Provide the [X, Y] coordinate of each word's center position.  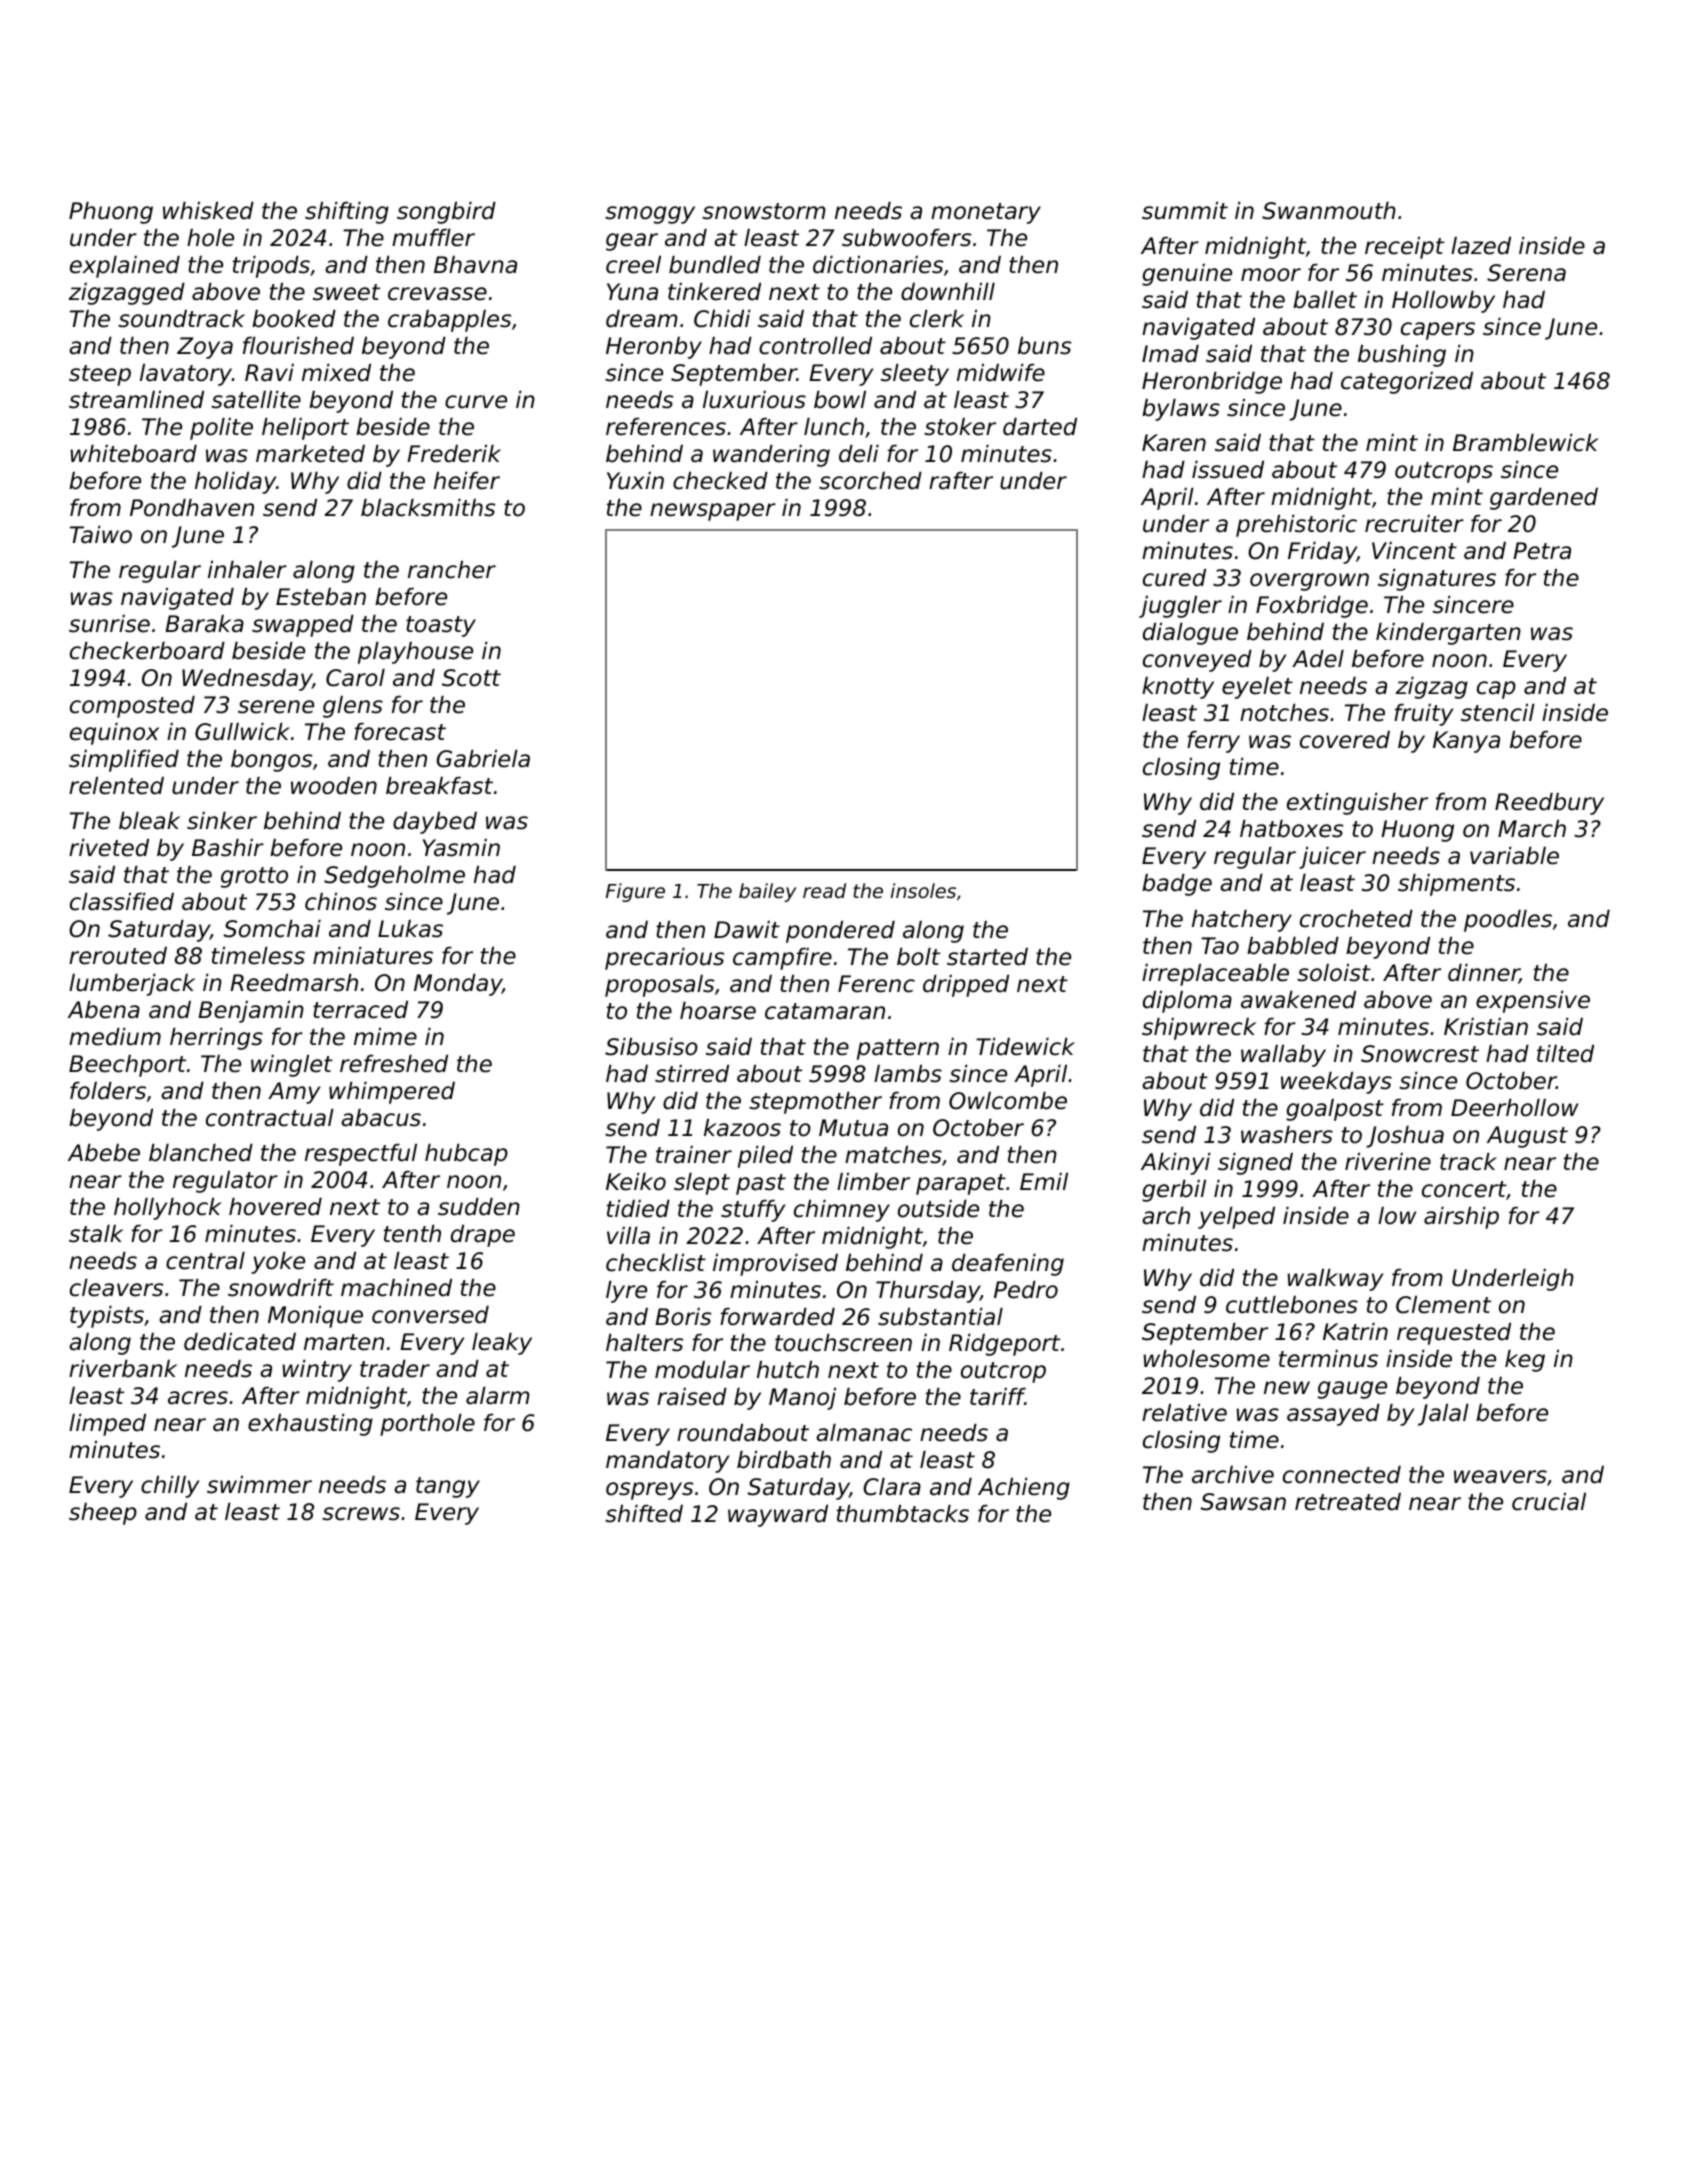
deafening [1008, 1265]
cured [1174, 578]
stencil [1498, 713]
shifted [644, 1514]
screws [361, 1514]
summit [1185, 211]
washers [1287, 1135]
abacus [381, 1118]
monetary [986, 213]
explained [125, 267]
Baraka [204, 624]
